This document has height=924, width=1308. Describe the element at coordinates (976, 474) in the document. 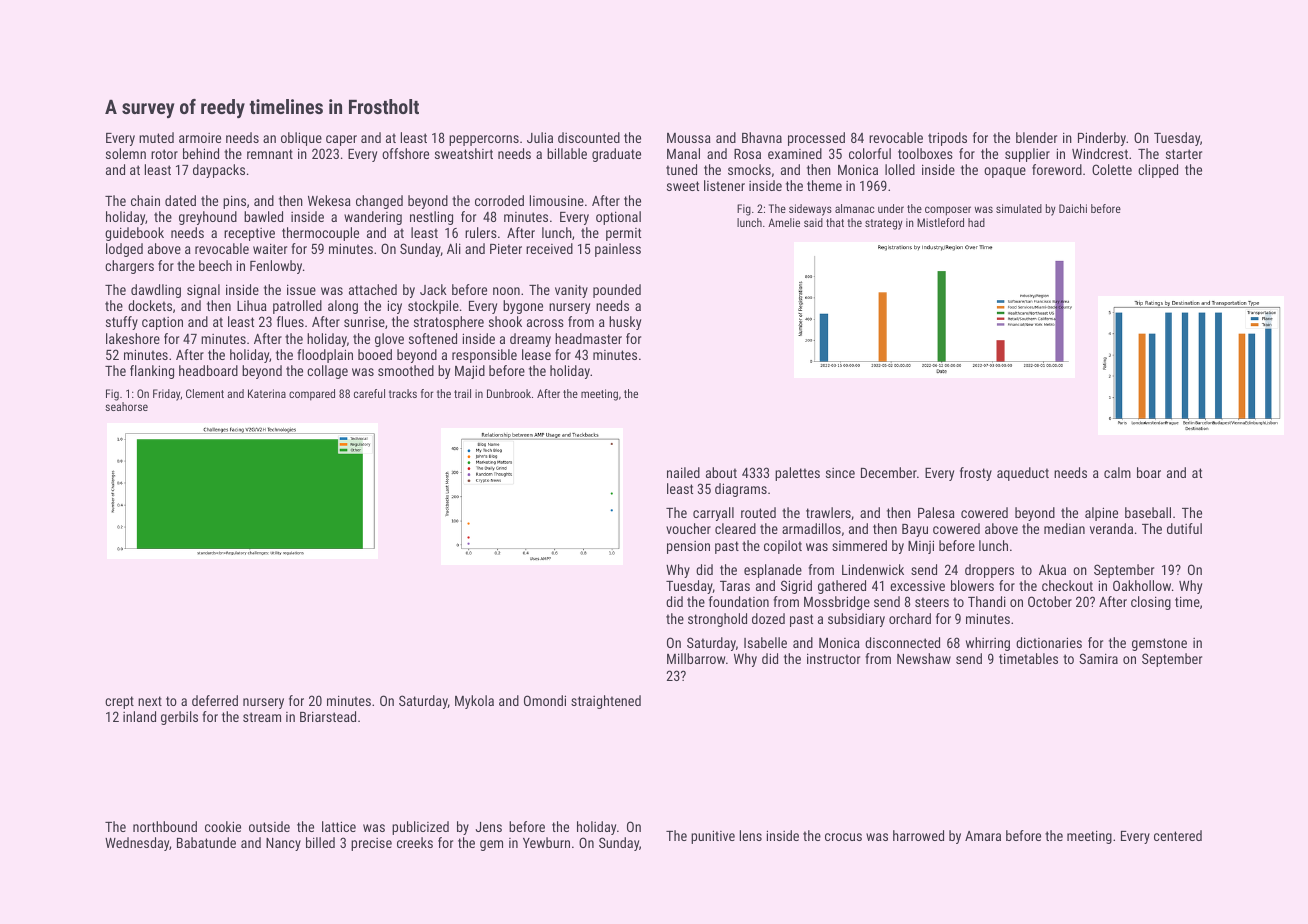

I see `frosty` at that location.
